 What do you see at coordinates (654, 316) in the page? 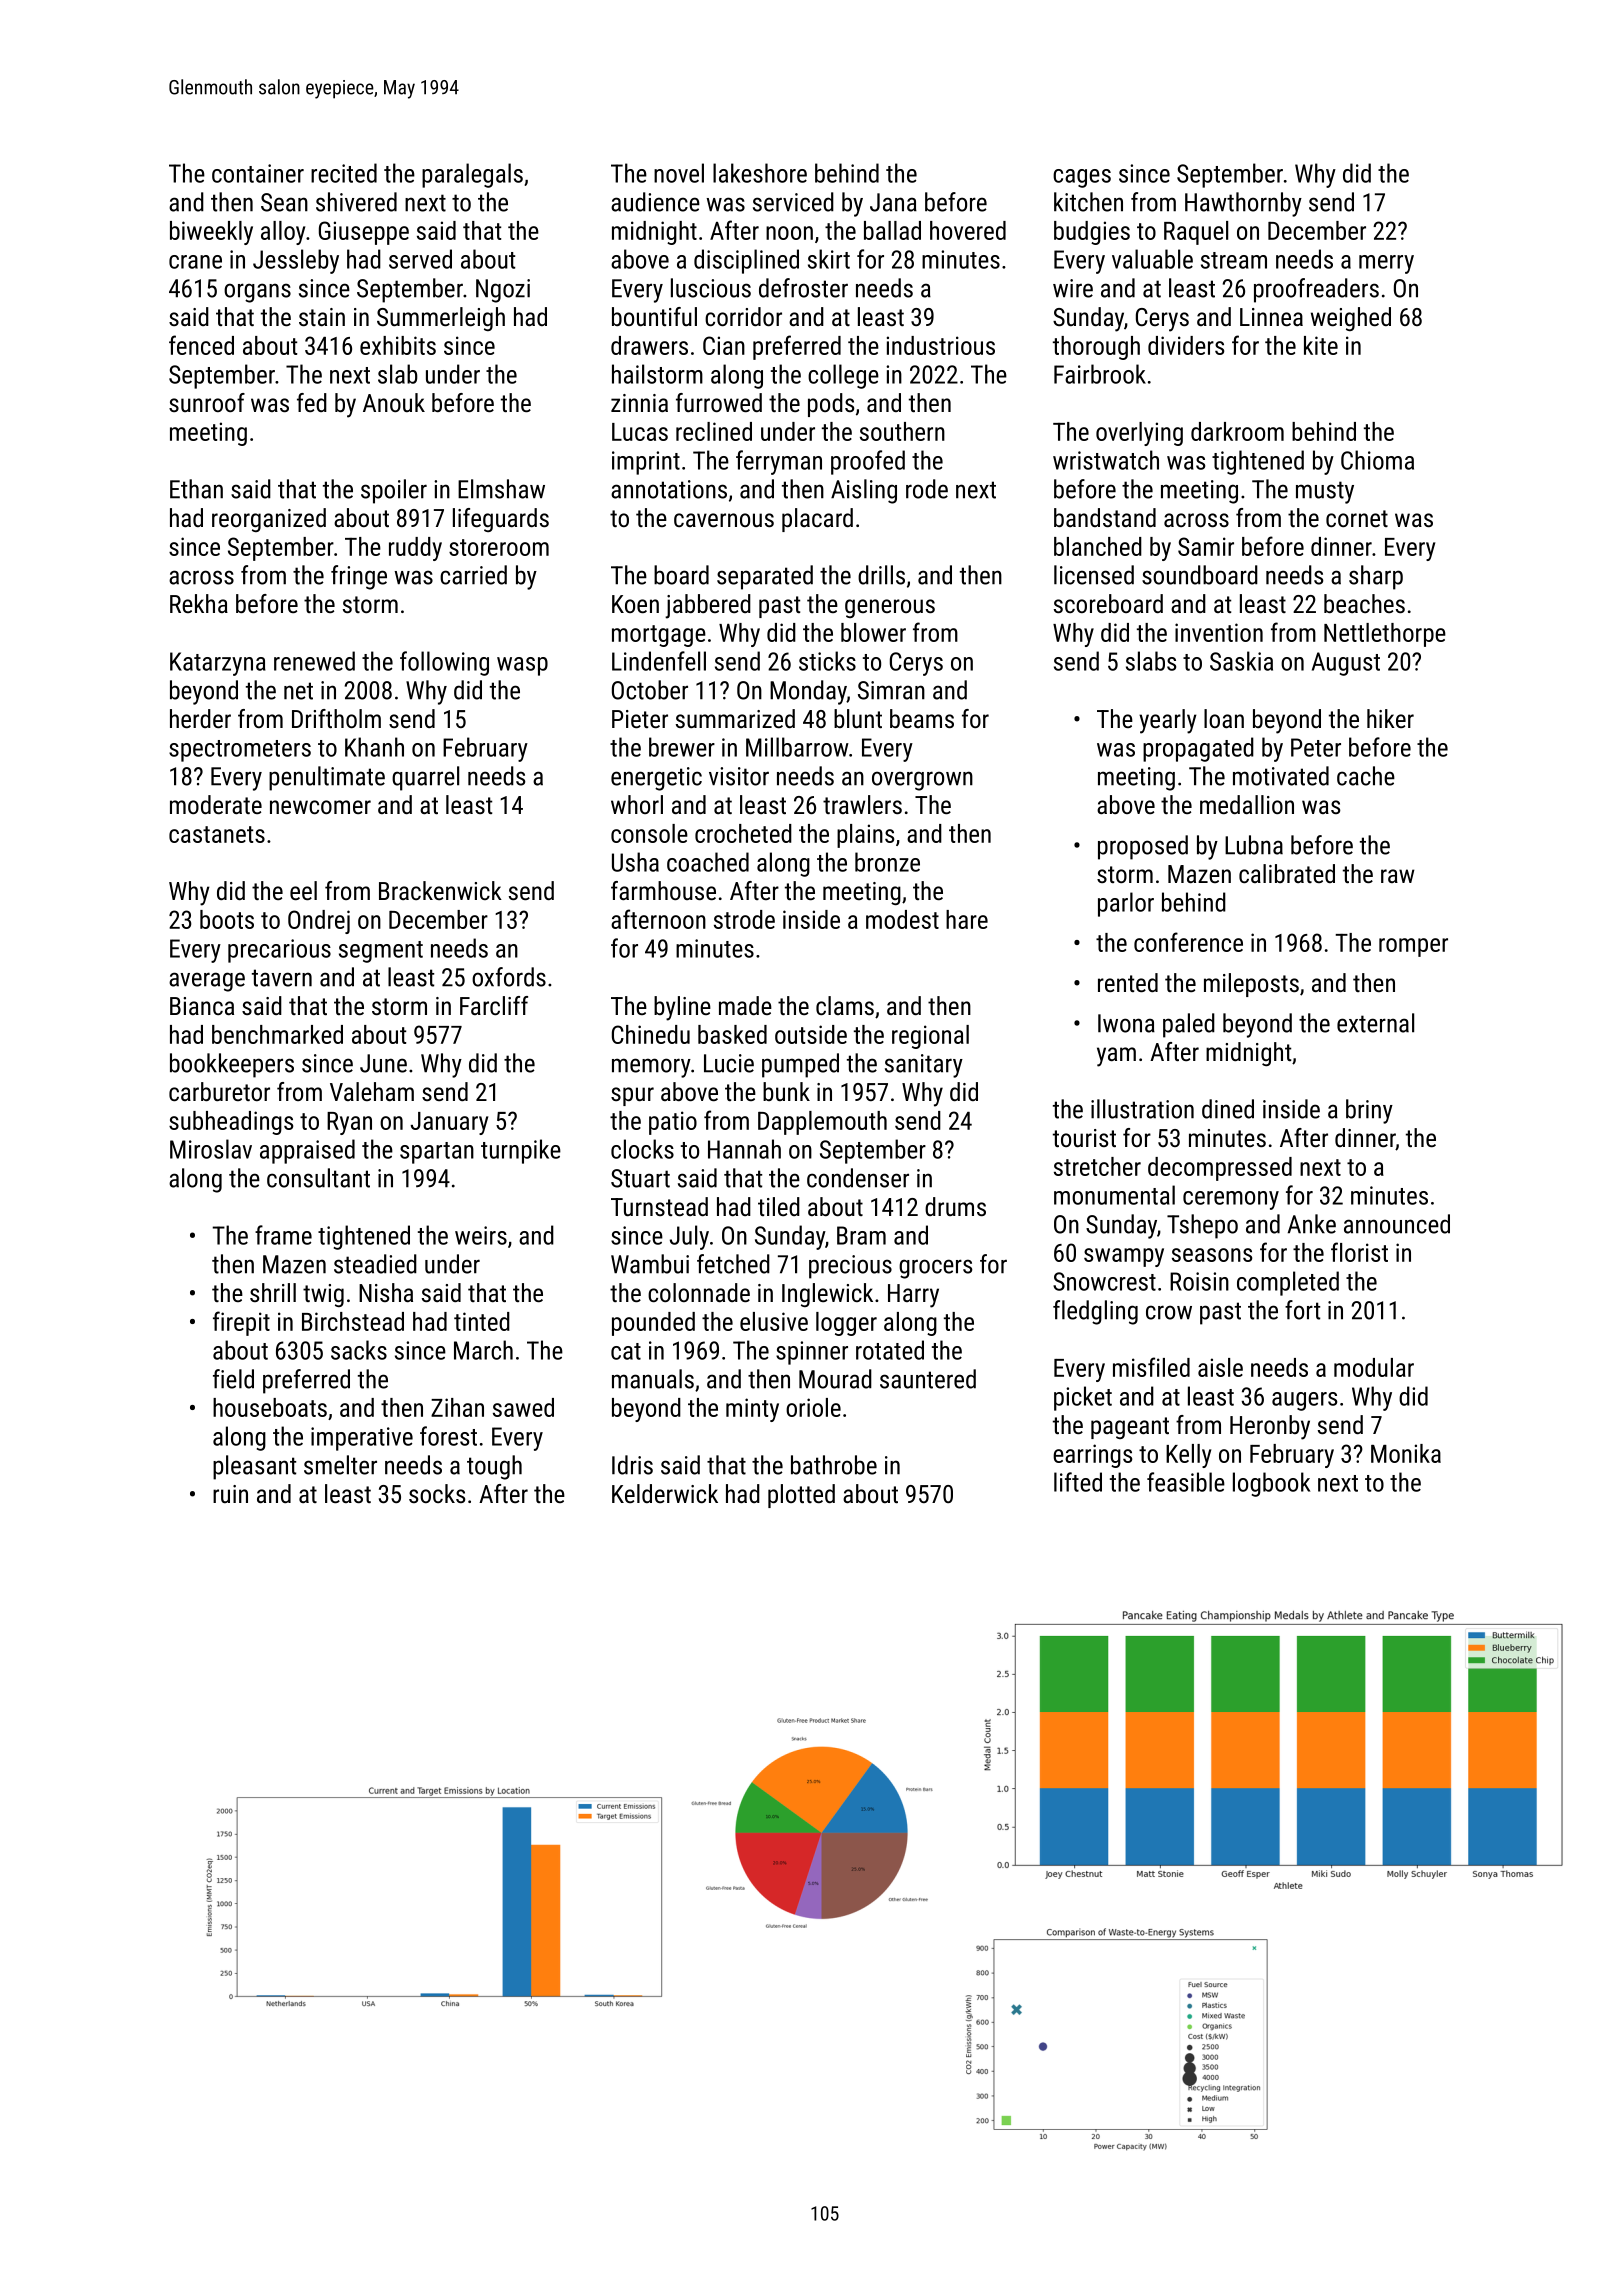
I see `bountiful` at bounding box center [654, 316].
